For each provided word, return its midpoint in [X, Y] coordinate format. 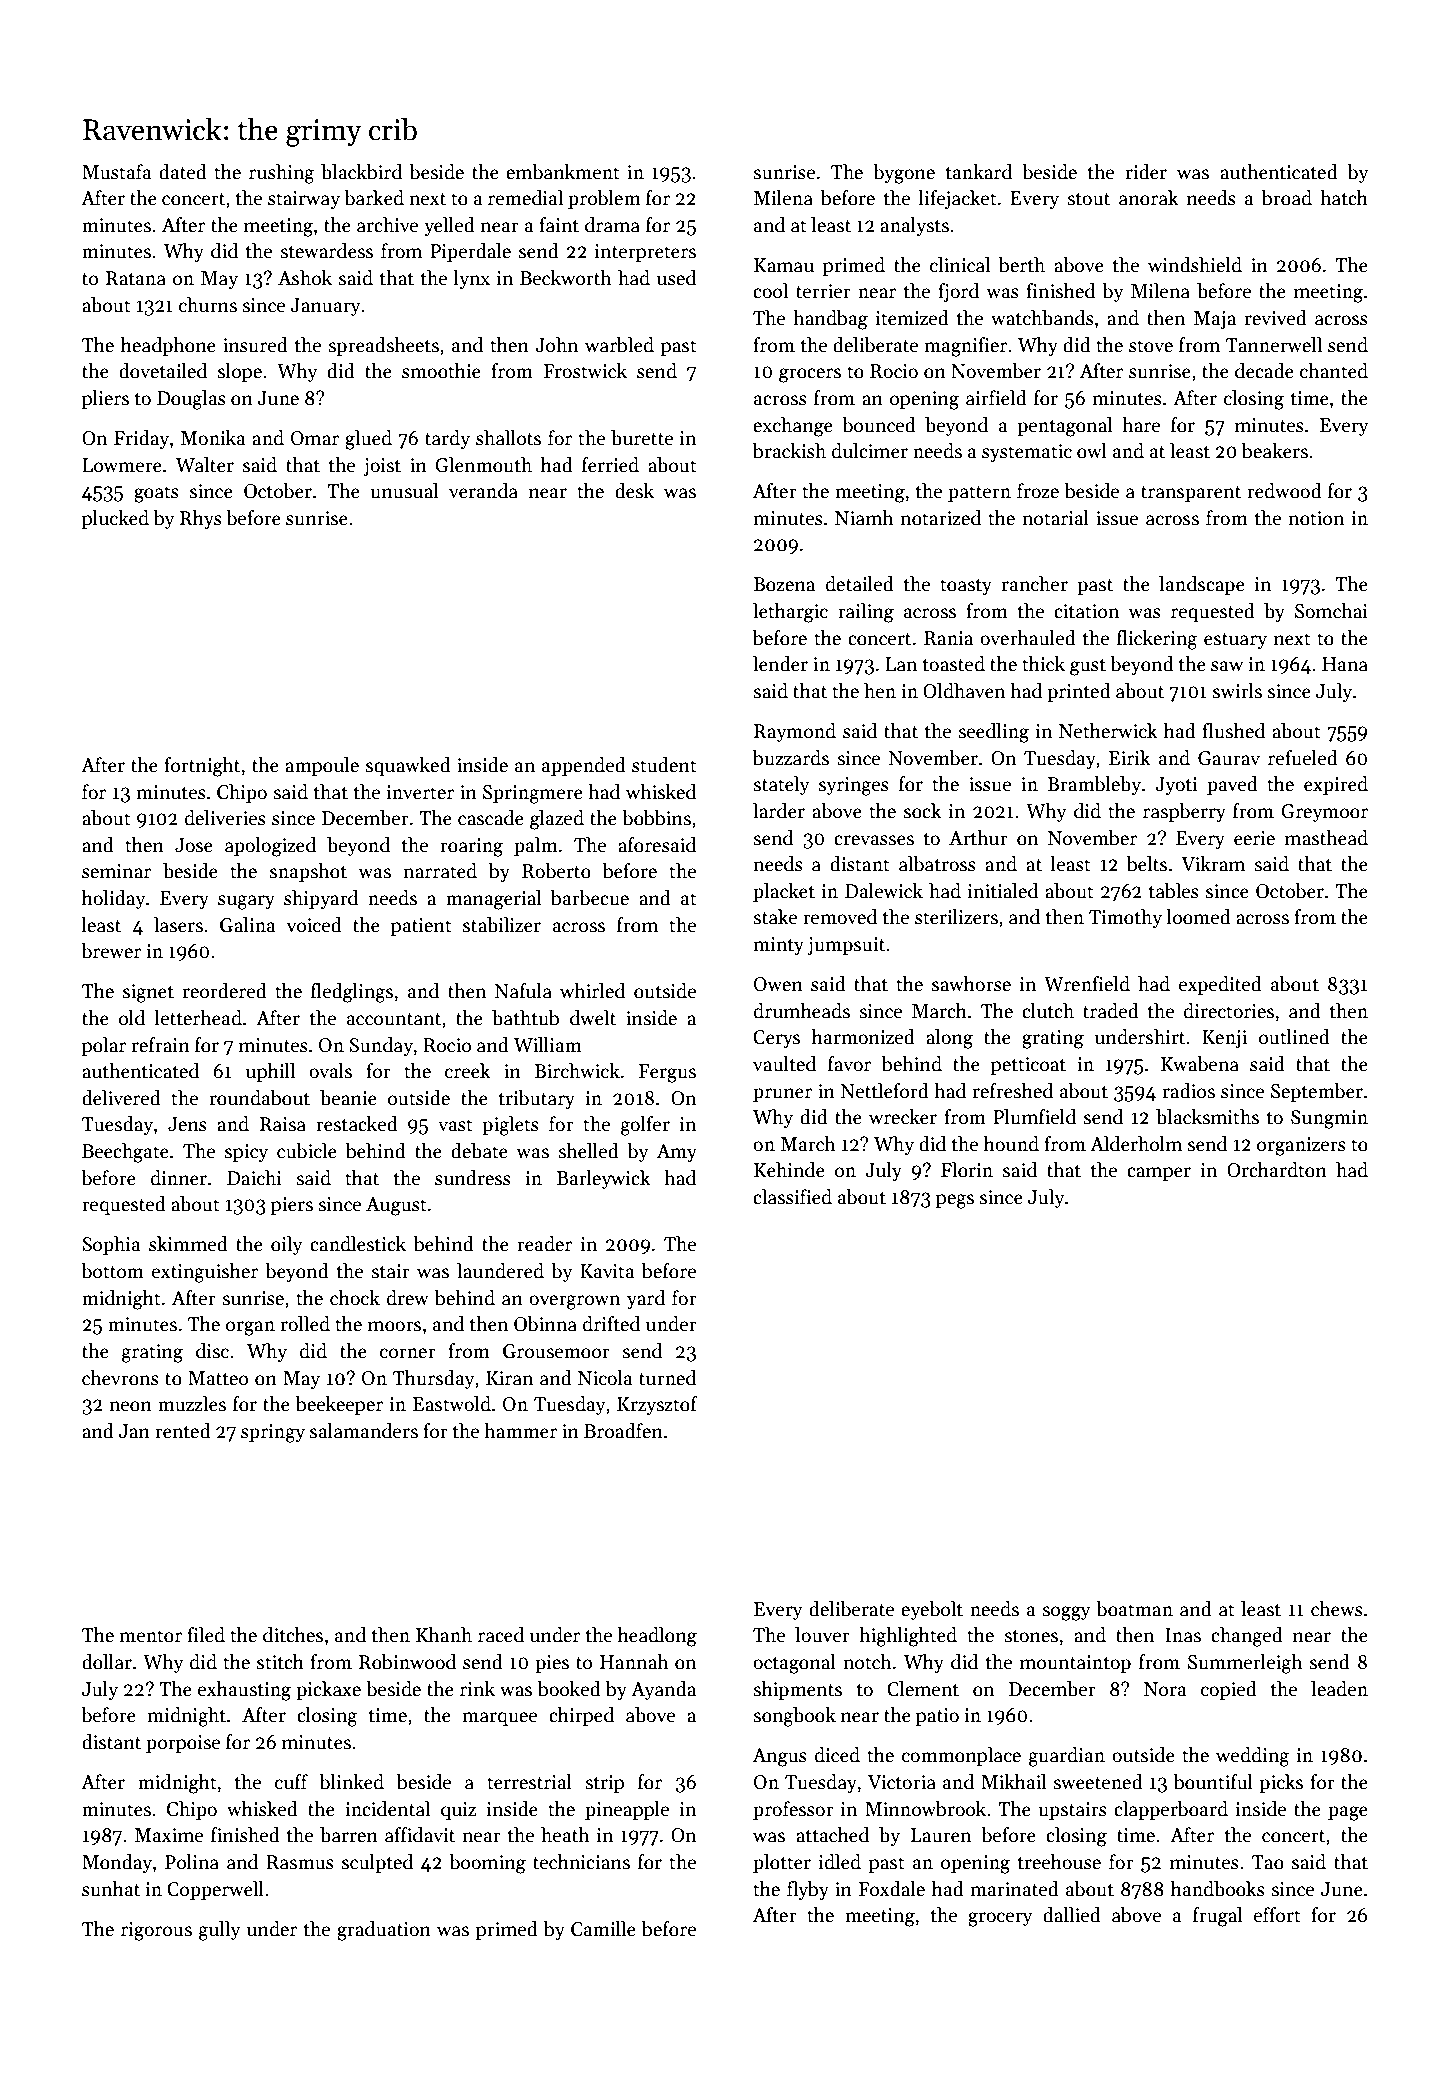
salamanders [364, 1431]
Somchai [1331, 611]
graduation [384, 1931]
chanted [1334, 371]
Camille [603, 1929]
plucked [115, 519]
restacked [357, 1124]
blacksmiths [1207, 1117]
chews [1337, 1609]
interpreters [645, 253]
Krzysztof [657, 1405]
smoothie [441, 371]
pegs [955, 1201]
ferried [610, 465]
